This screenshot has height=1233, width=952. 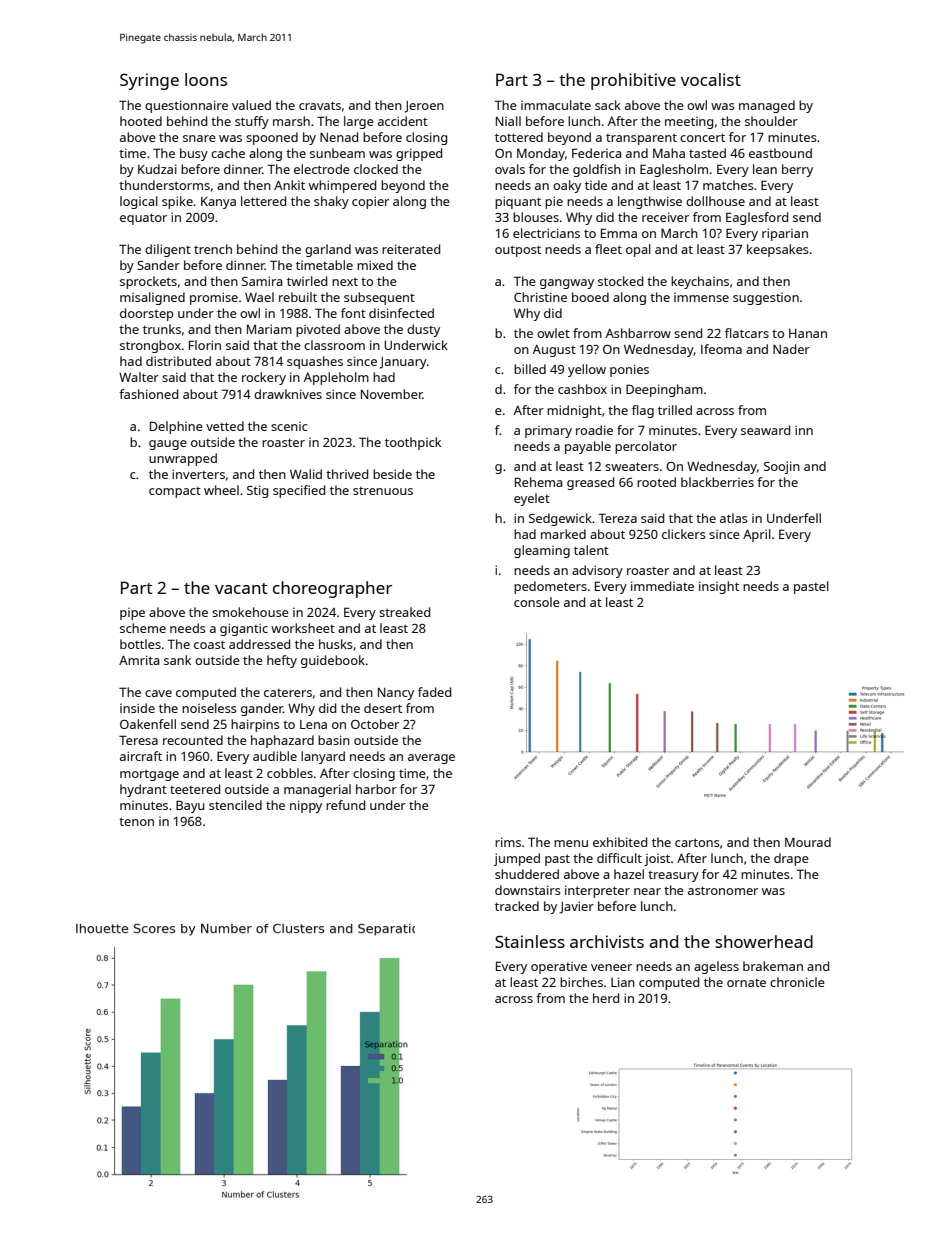 What do you see at coordinates (556, 105) in the screenshot?
I see `immaculate` at bounding box center [556, 105].
